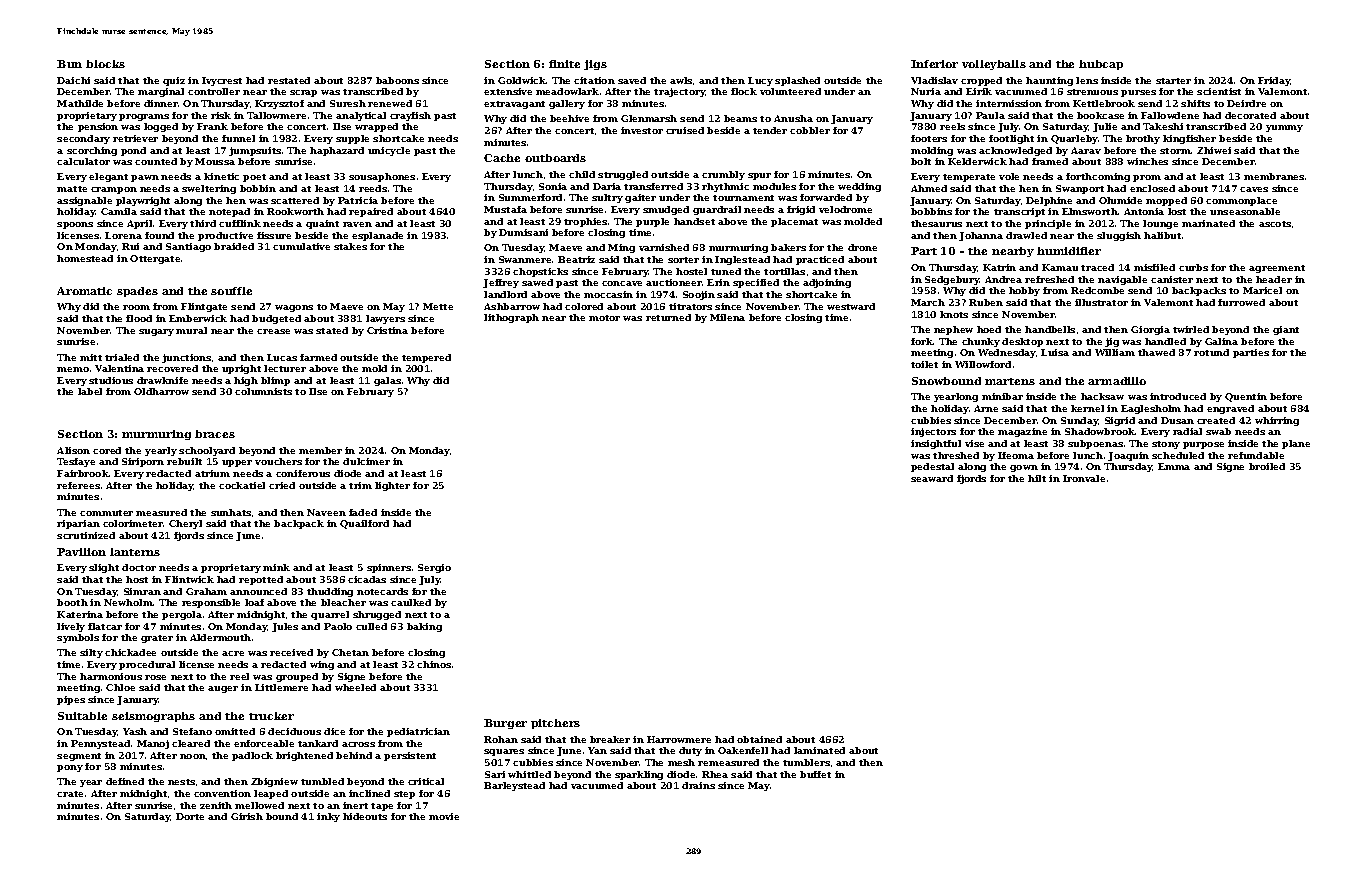 This screenshot has width=1372, height=887. I want to click on blocks, so click(105, 64).
